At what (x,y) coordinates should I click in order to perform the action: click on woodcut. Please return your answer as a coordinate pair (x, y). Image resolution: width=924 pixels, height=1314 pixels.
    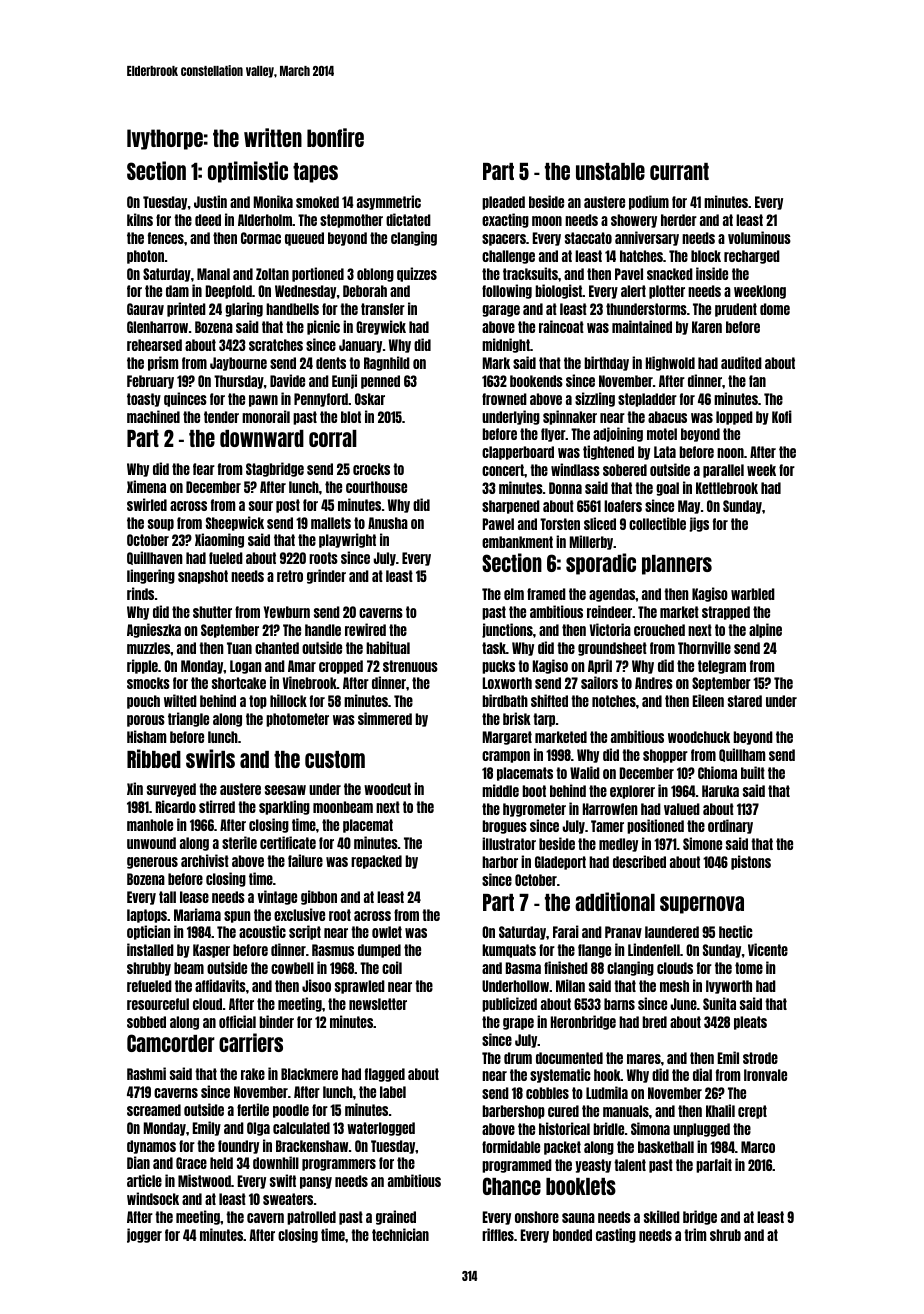
    Looking at the image, I should click on (387, 789).
